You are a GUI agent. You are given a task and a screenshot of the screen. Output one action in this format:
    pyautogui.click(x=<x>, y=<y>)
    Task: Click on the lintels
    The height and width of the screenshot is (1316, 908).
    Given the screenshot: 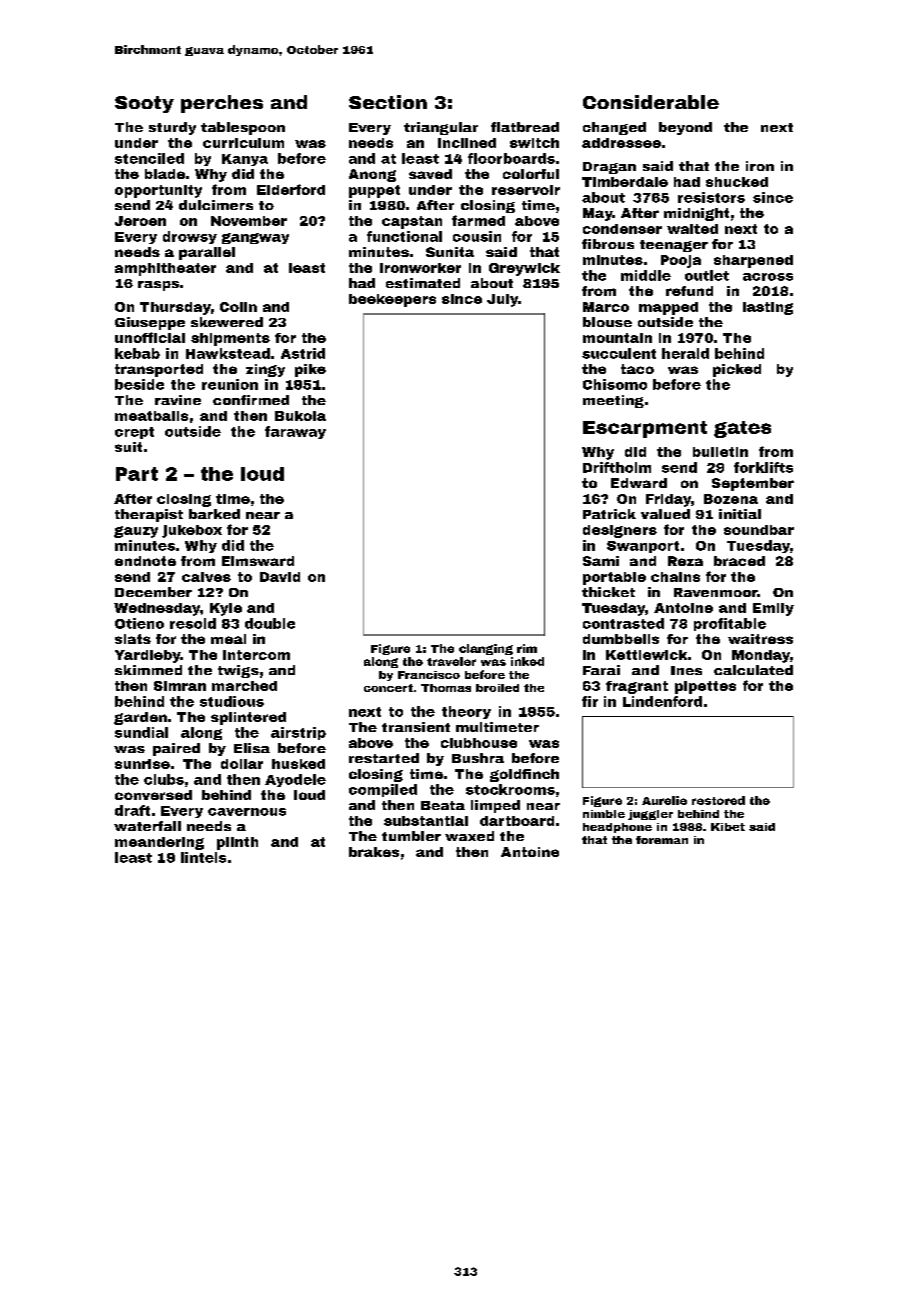 What is the action you would take?
    pyautogui.click(x=203, y=857)
